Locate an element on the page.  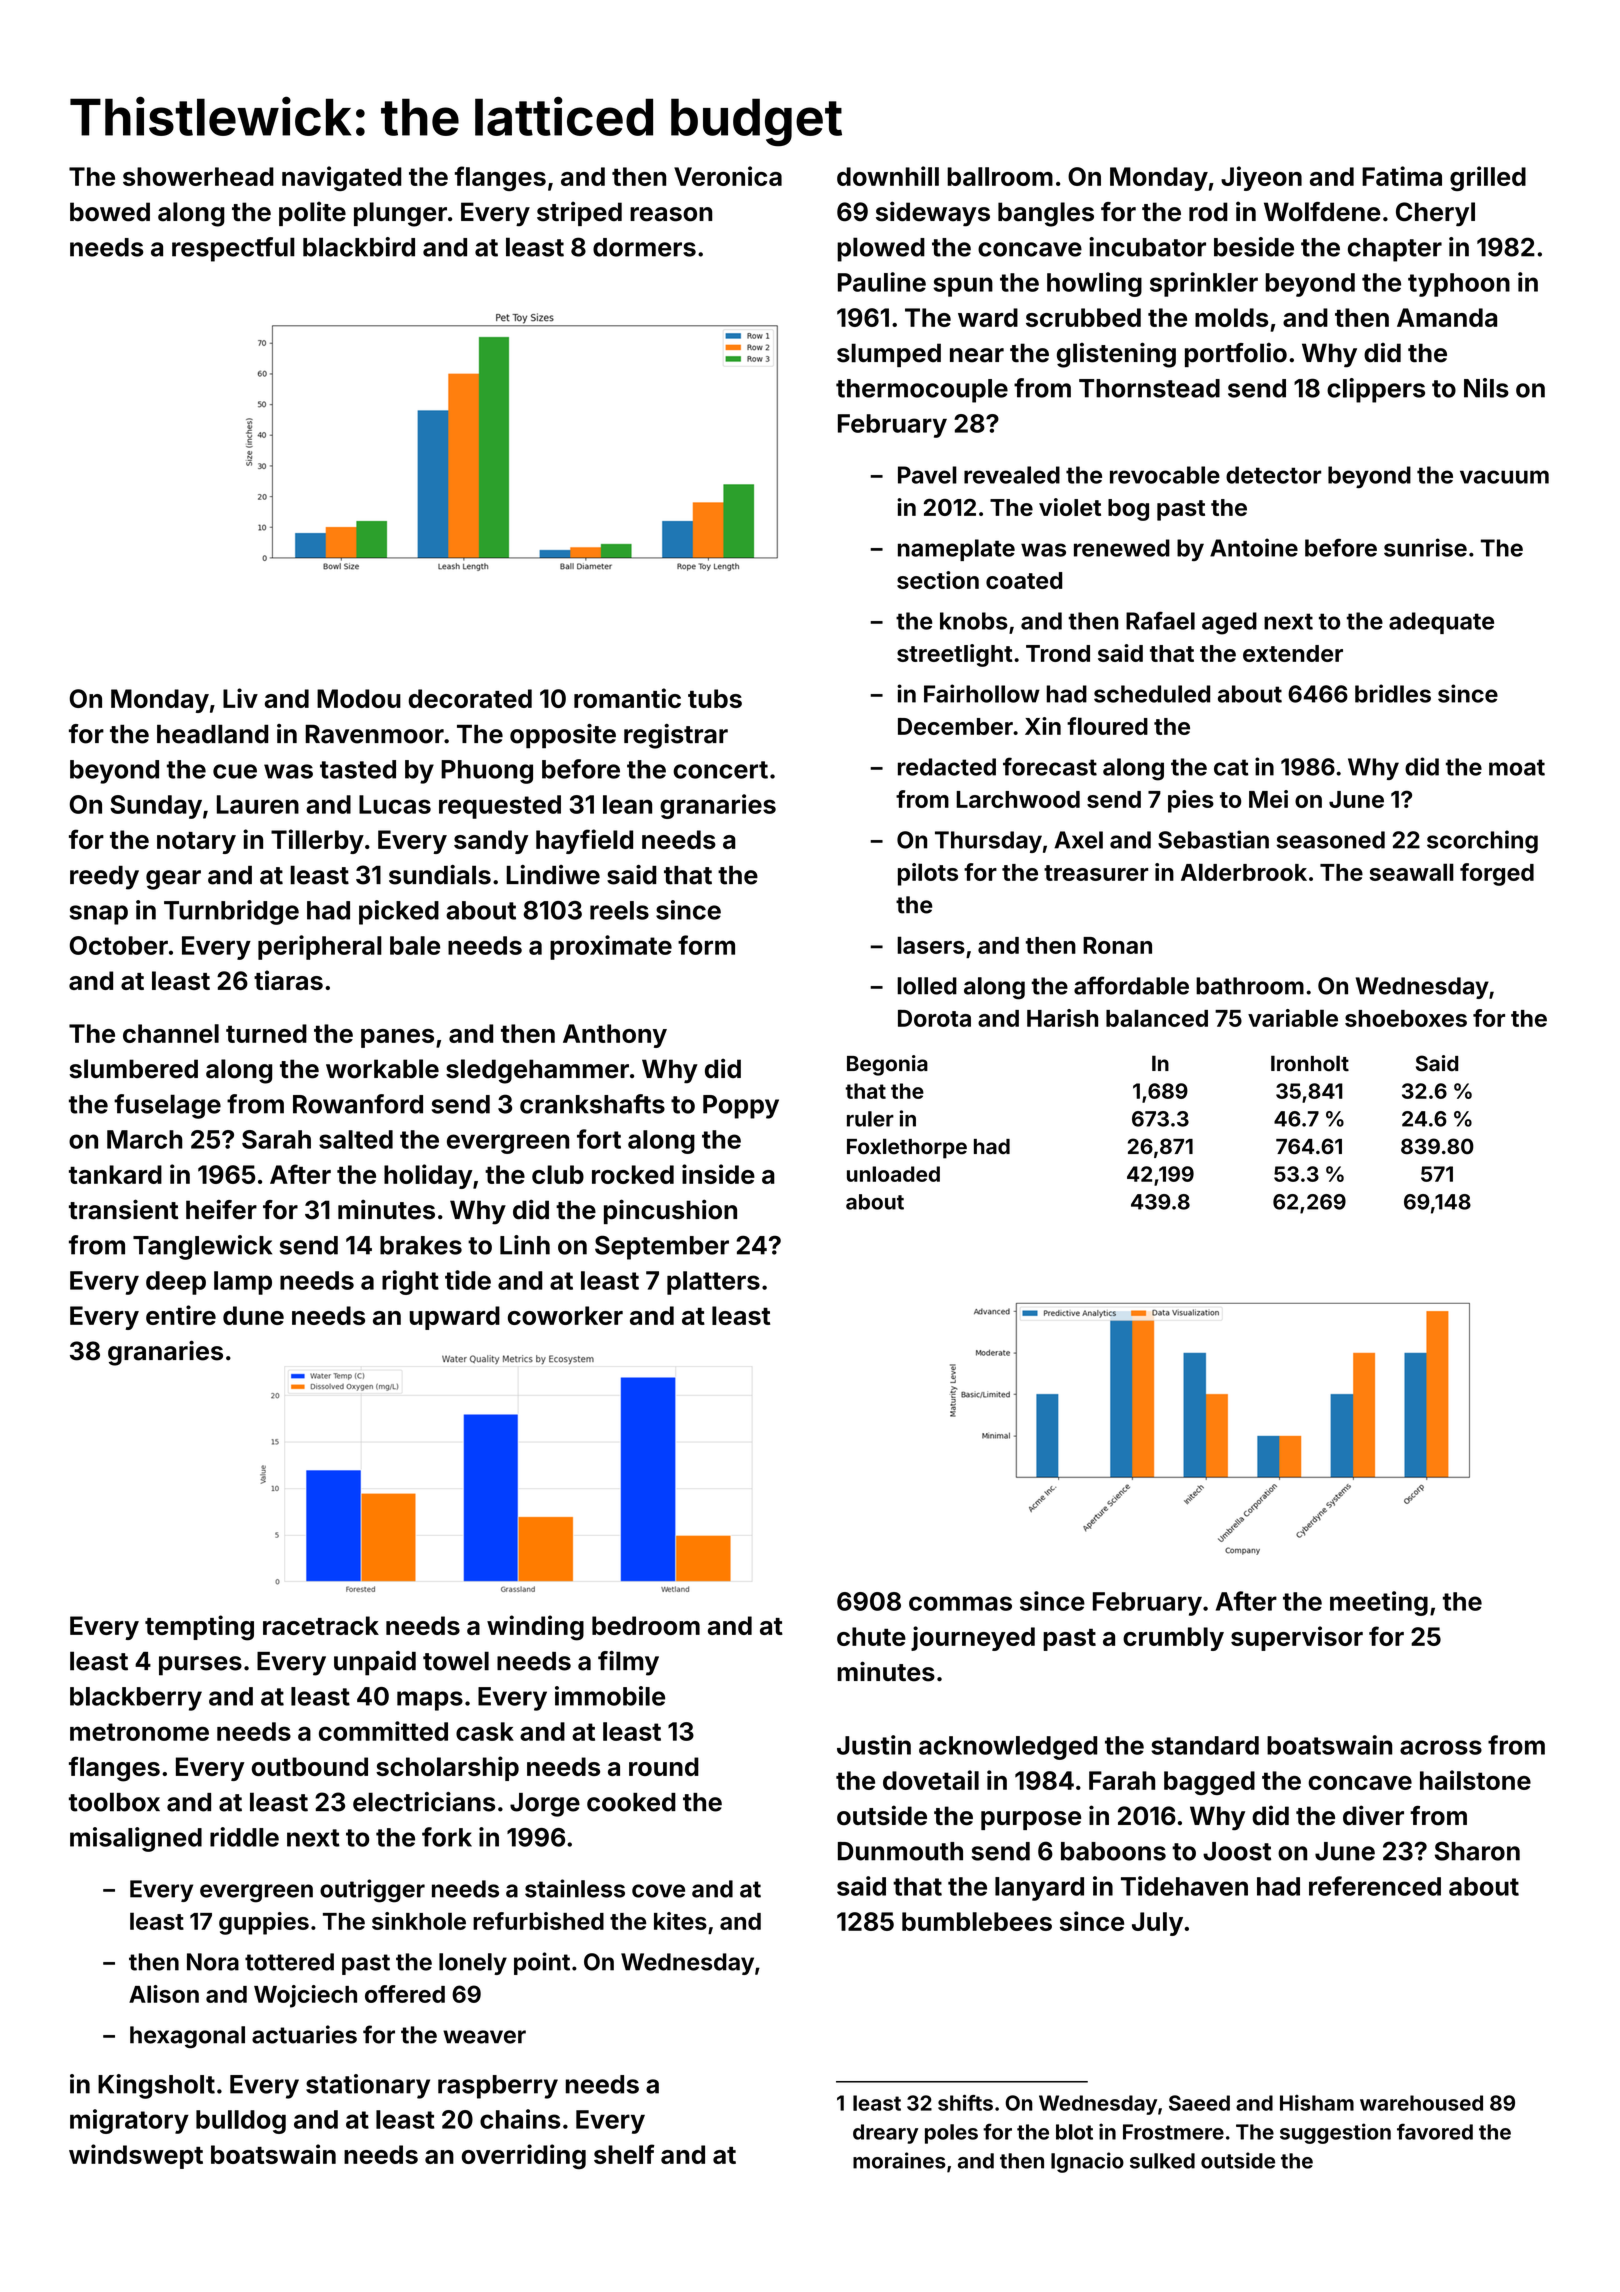
Ironholt is located at coordinates (1310, 1063).
